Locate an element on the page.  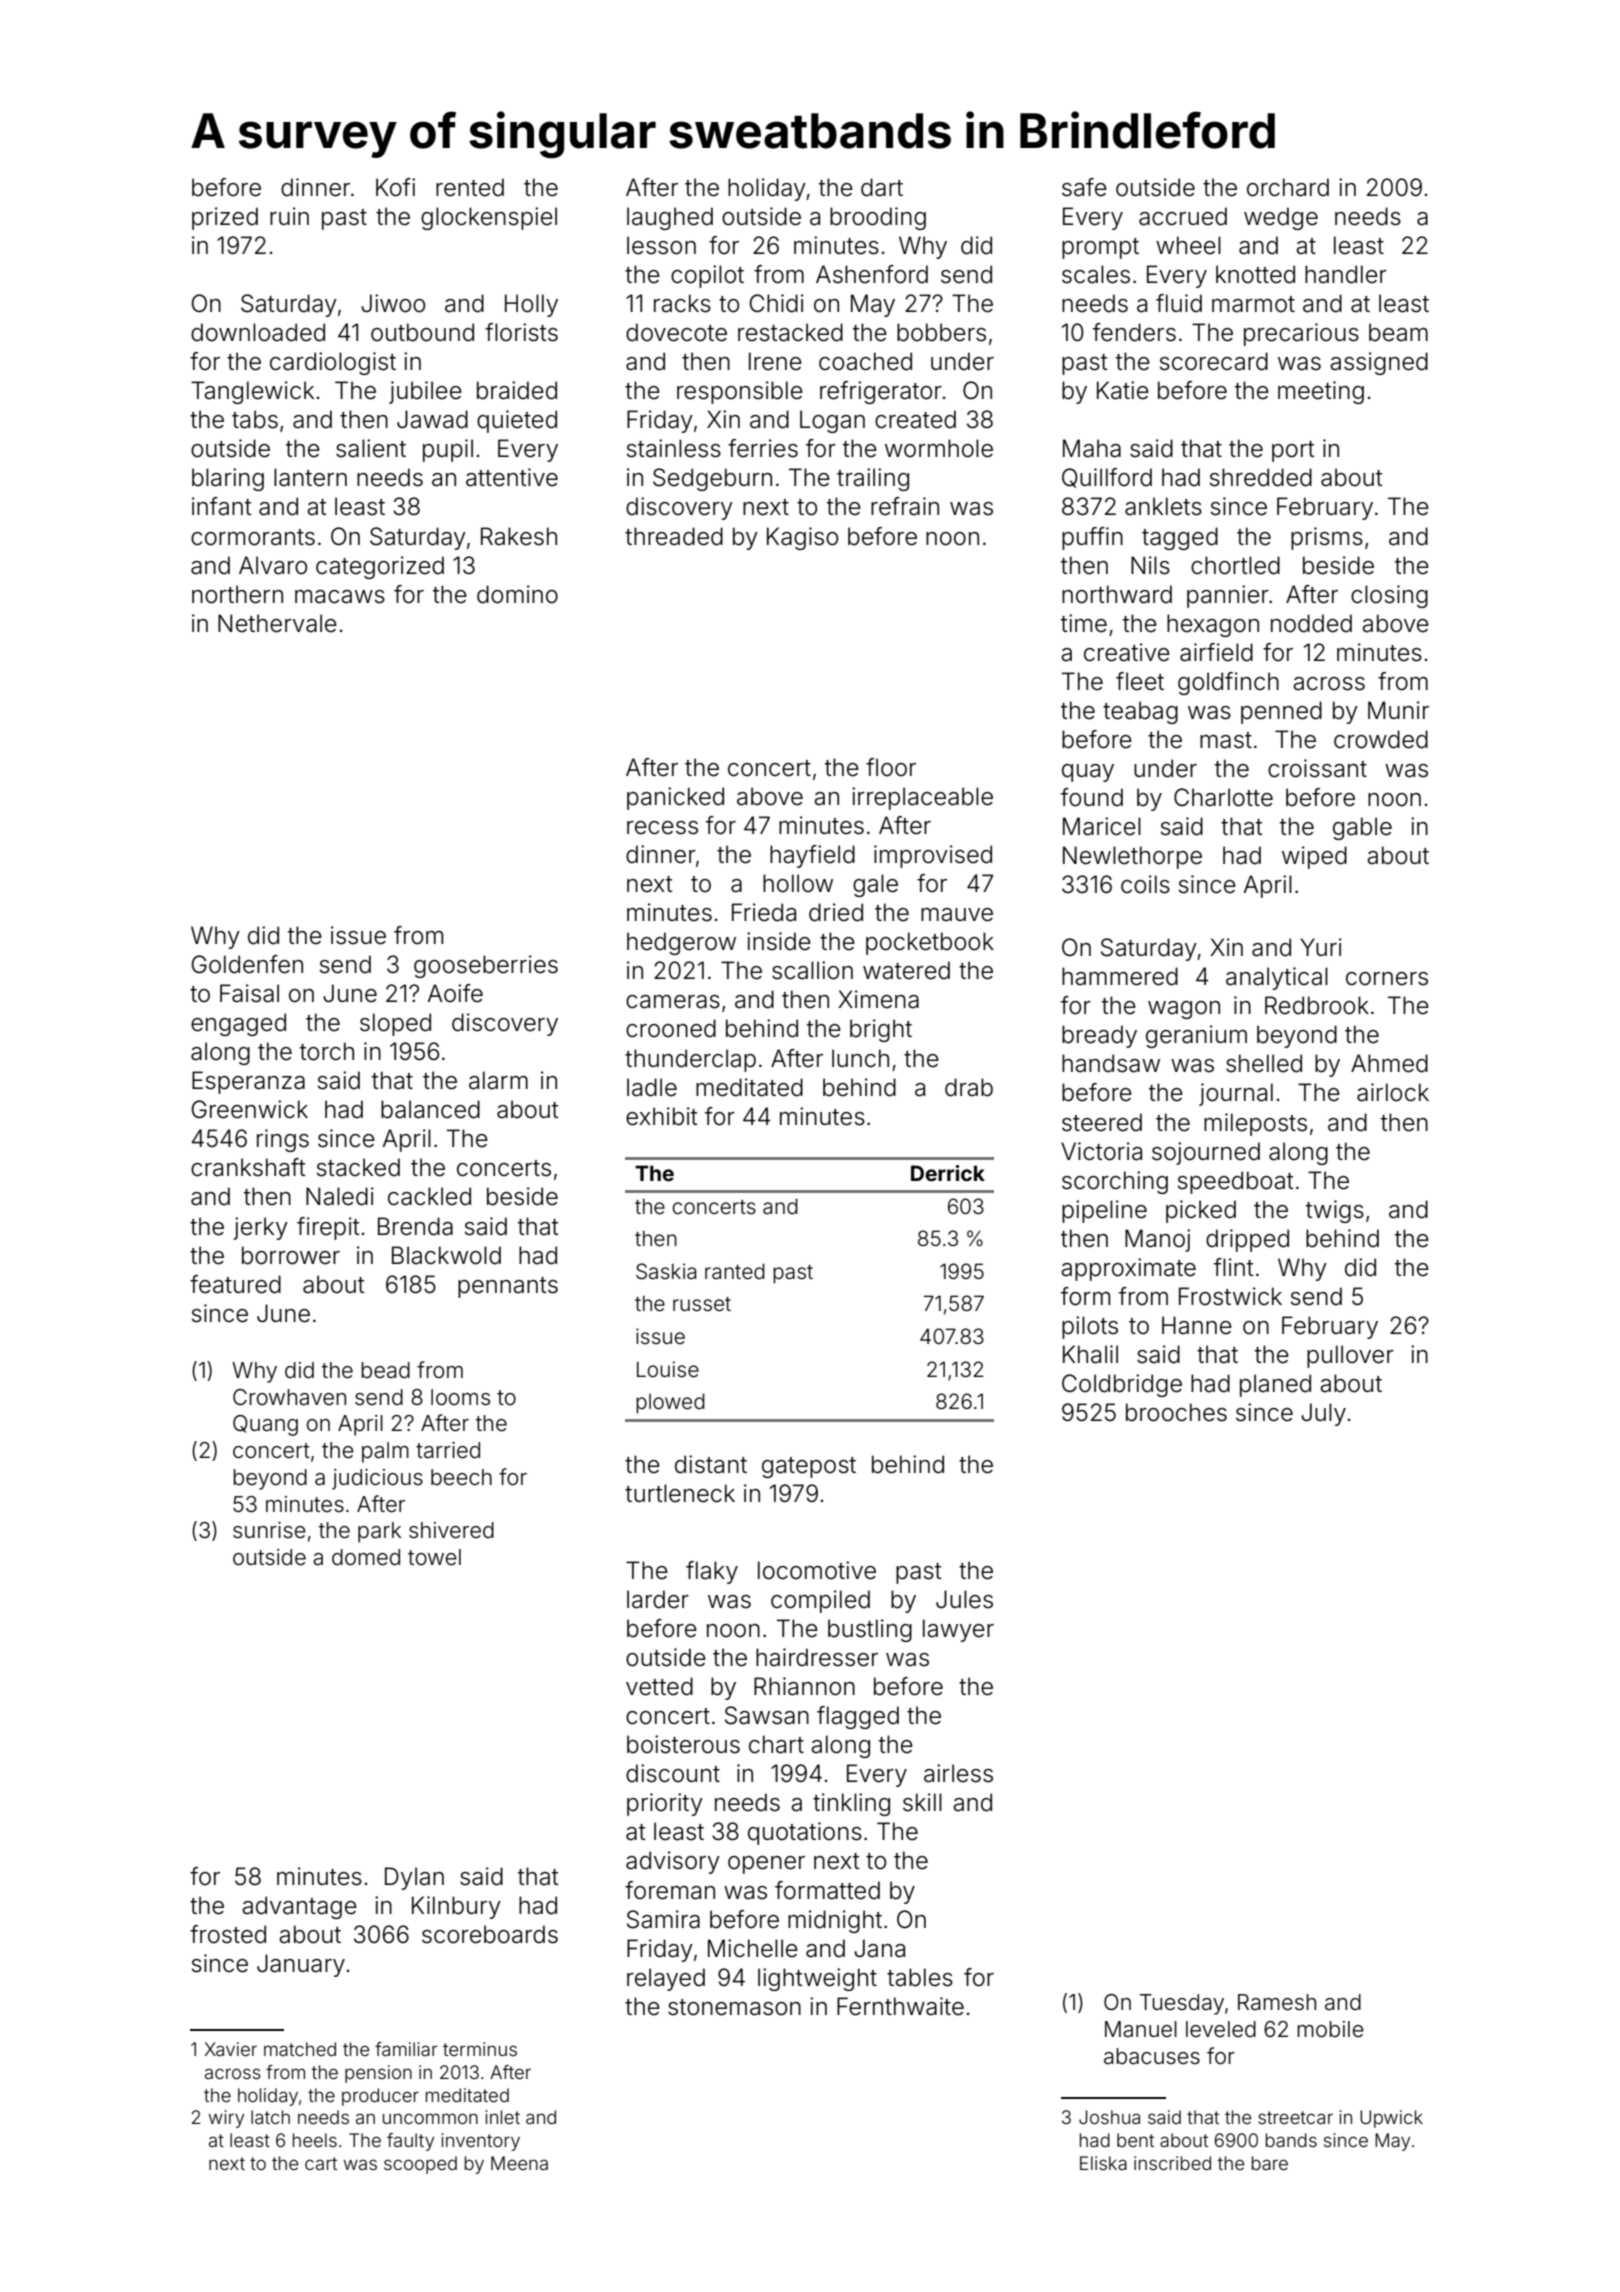
Meena is located at coordinates (519, 2163).
